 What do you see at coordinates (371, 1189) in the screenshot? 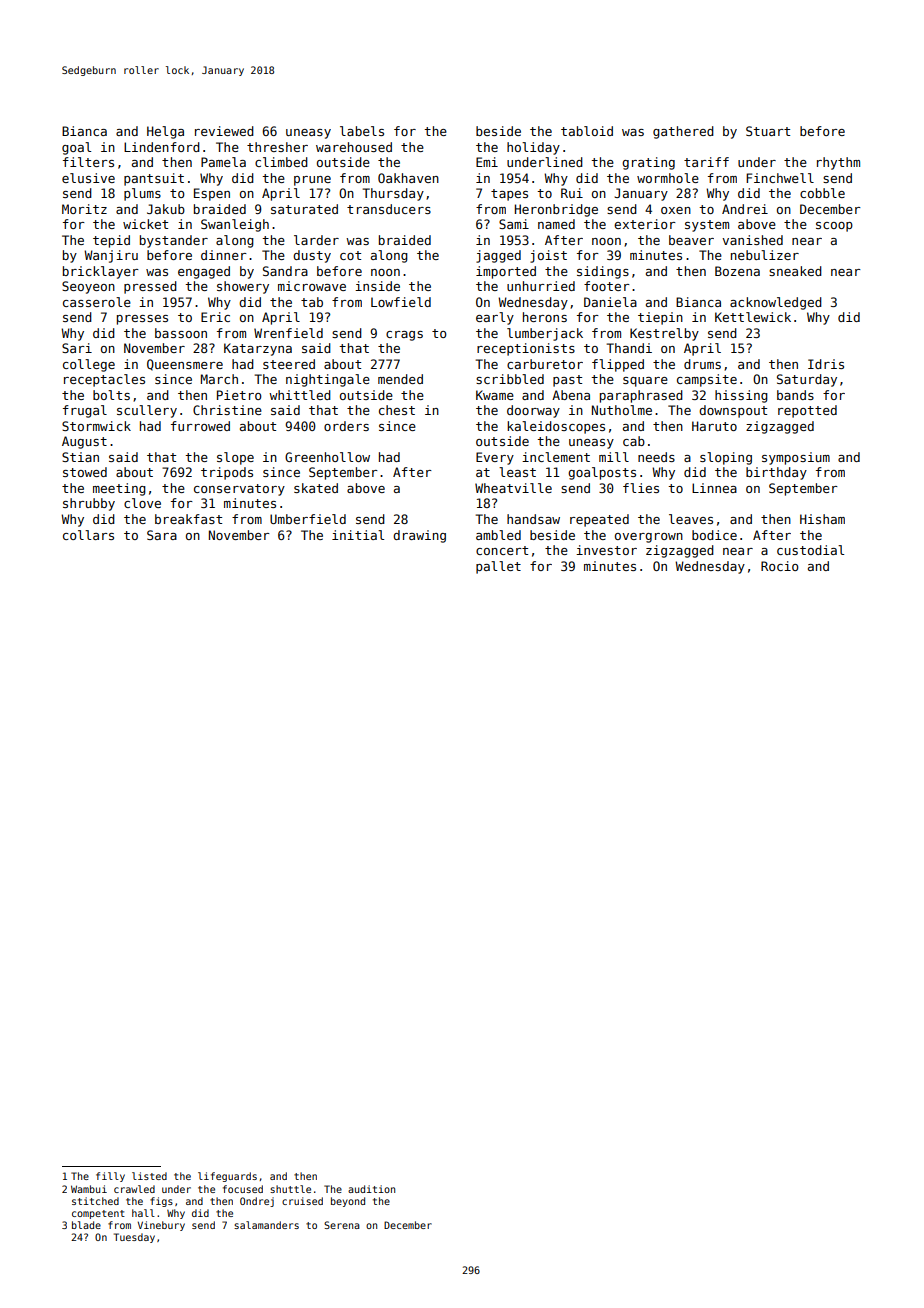
I see `audition` at bounding box center [371, 1189].
